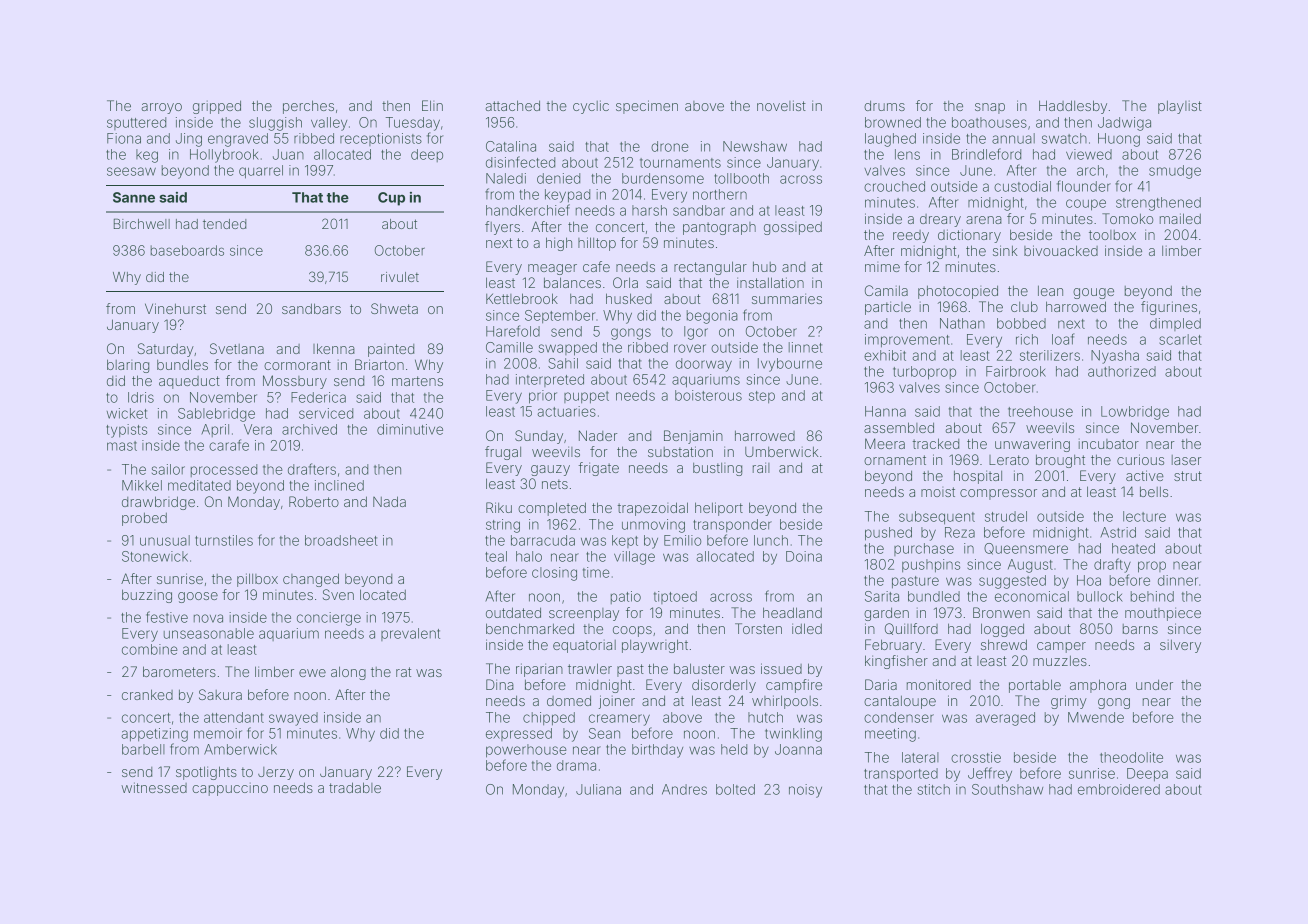 The width and height of the document is (1308, 924). Describe the element at coordinates (187, 250) in the document. I see `baseboards` at that location.
